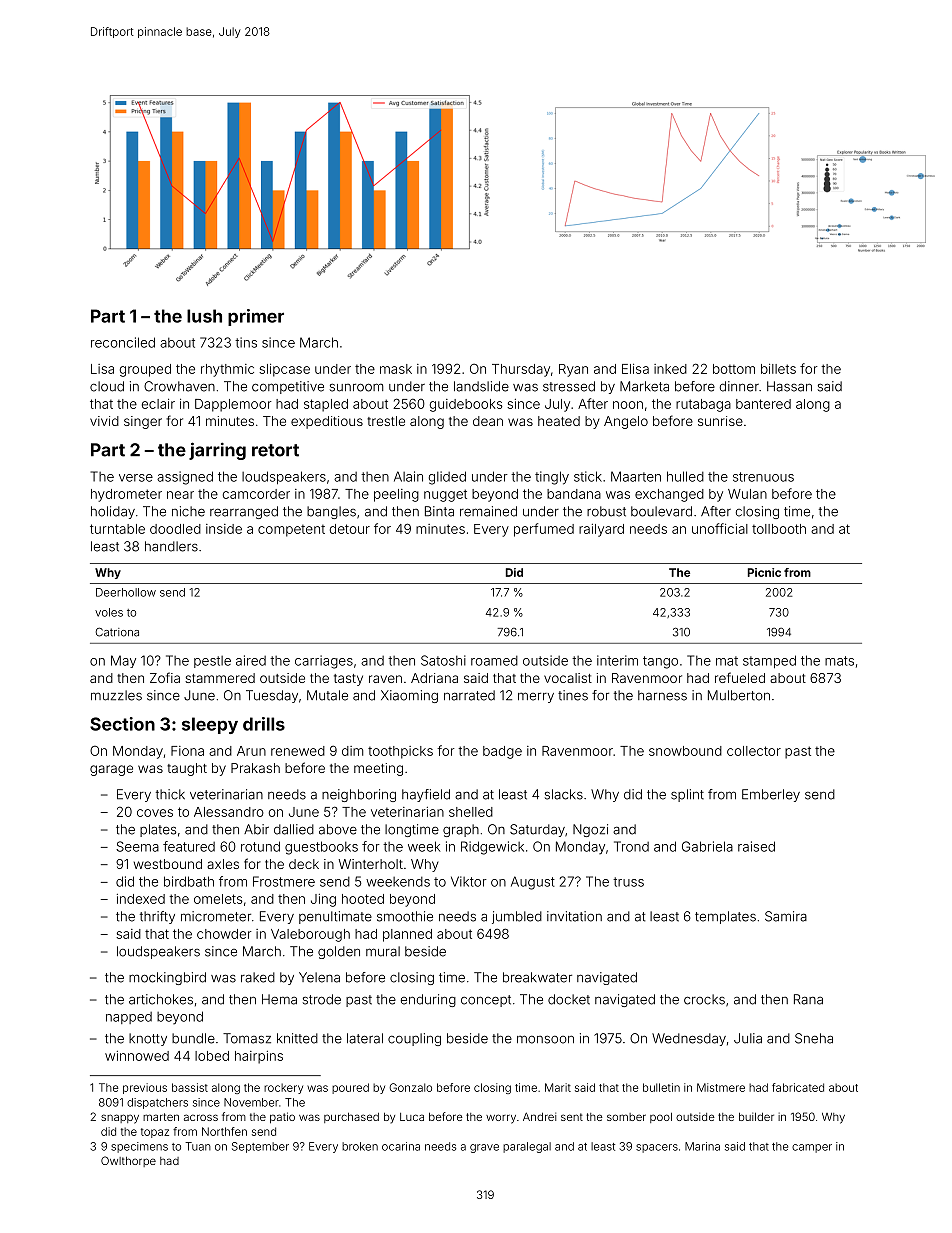  What do you see at coordinates (517, 917) in the screenshot?
I see `jumbled` at bounding box center [517, 917].
